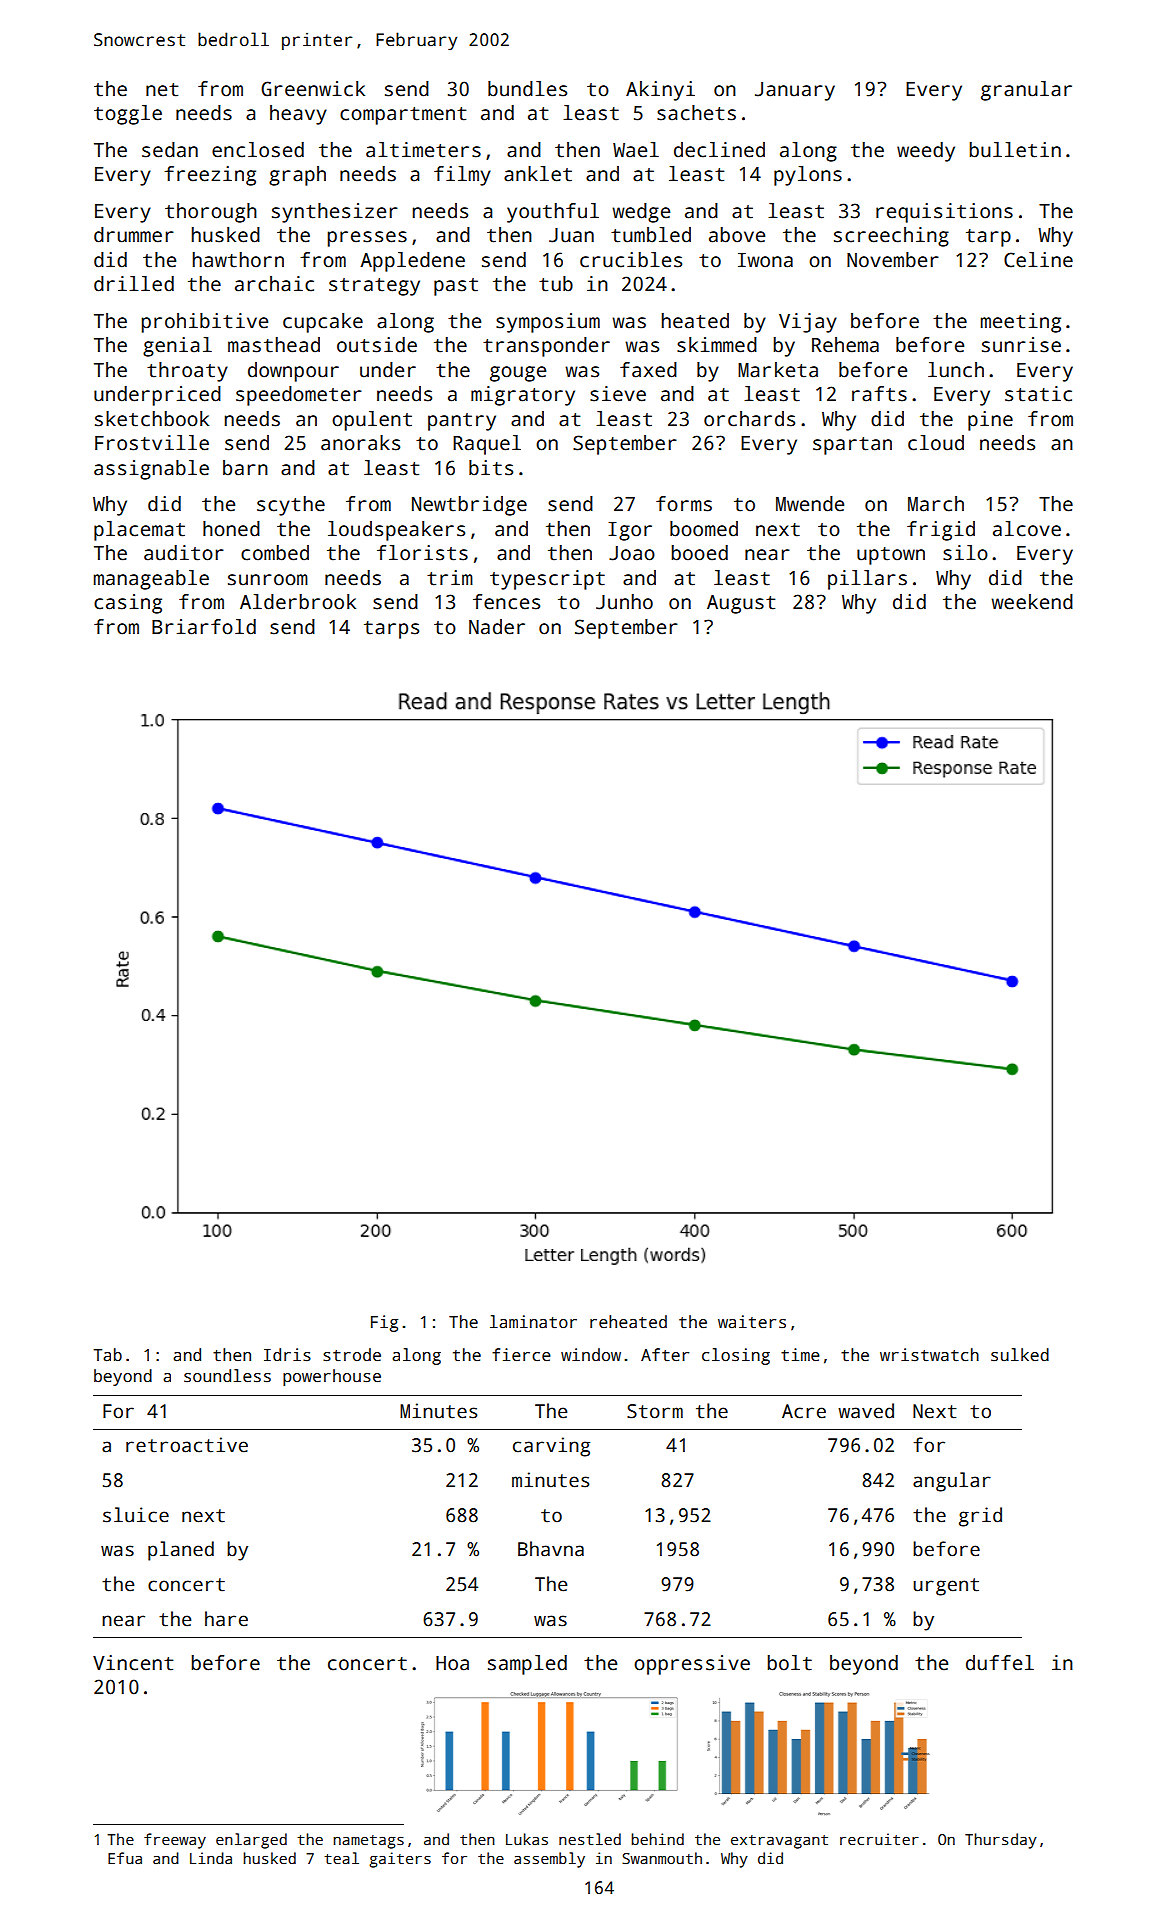 This page has height=1923, width=1167. I want to click on orchards, so click(749, 419).
